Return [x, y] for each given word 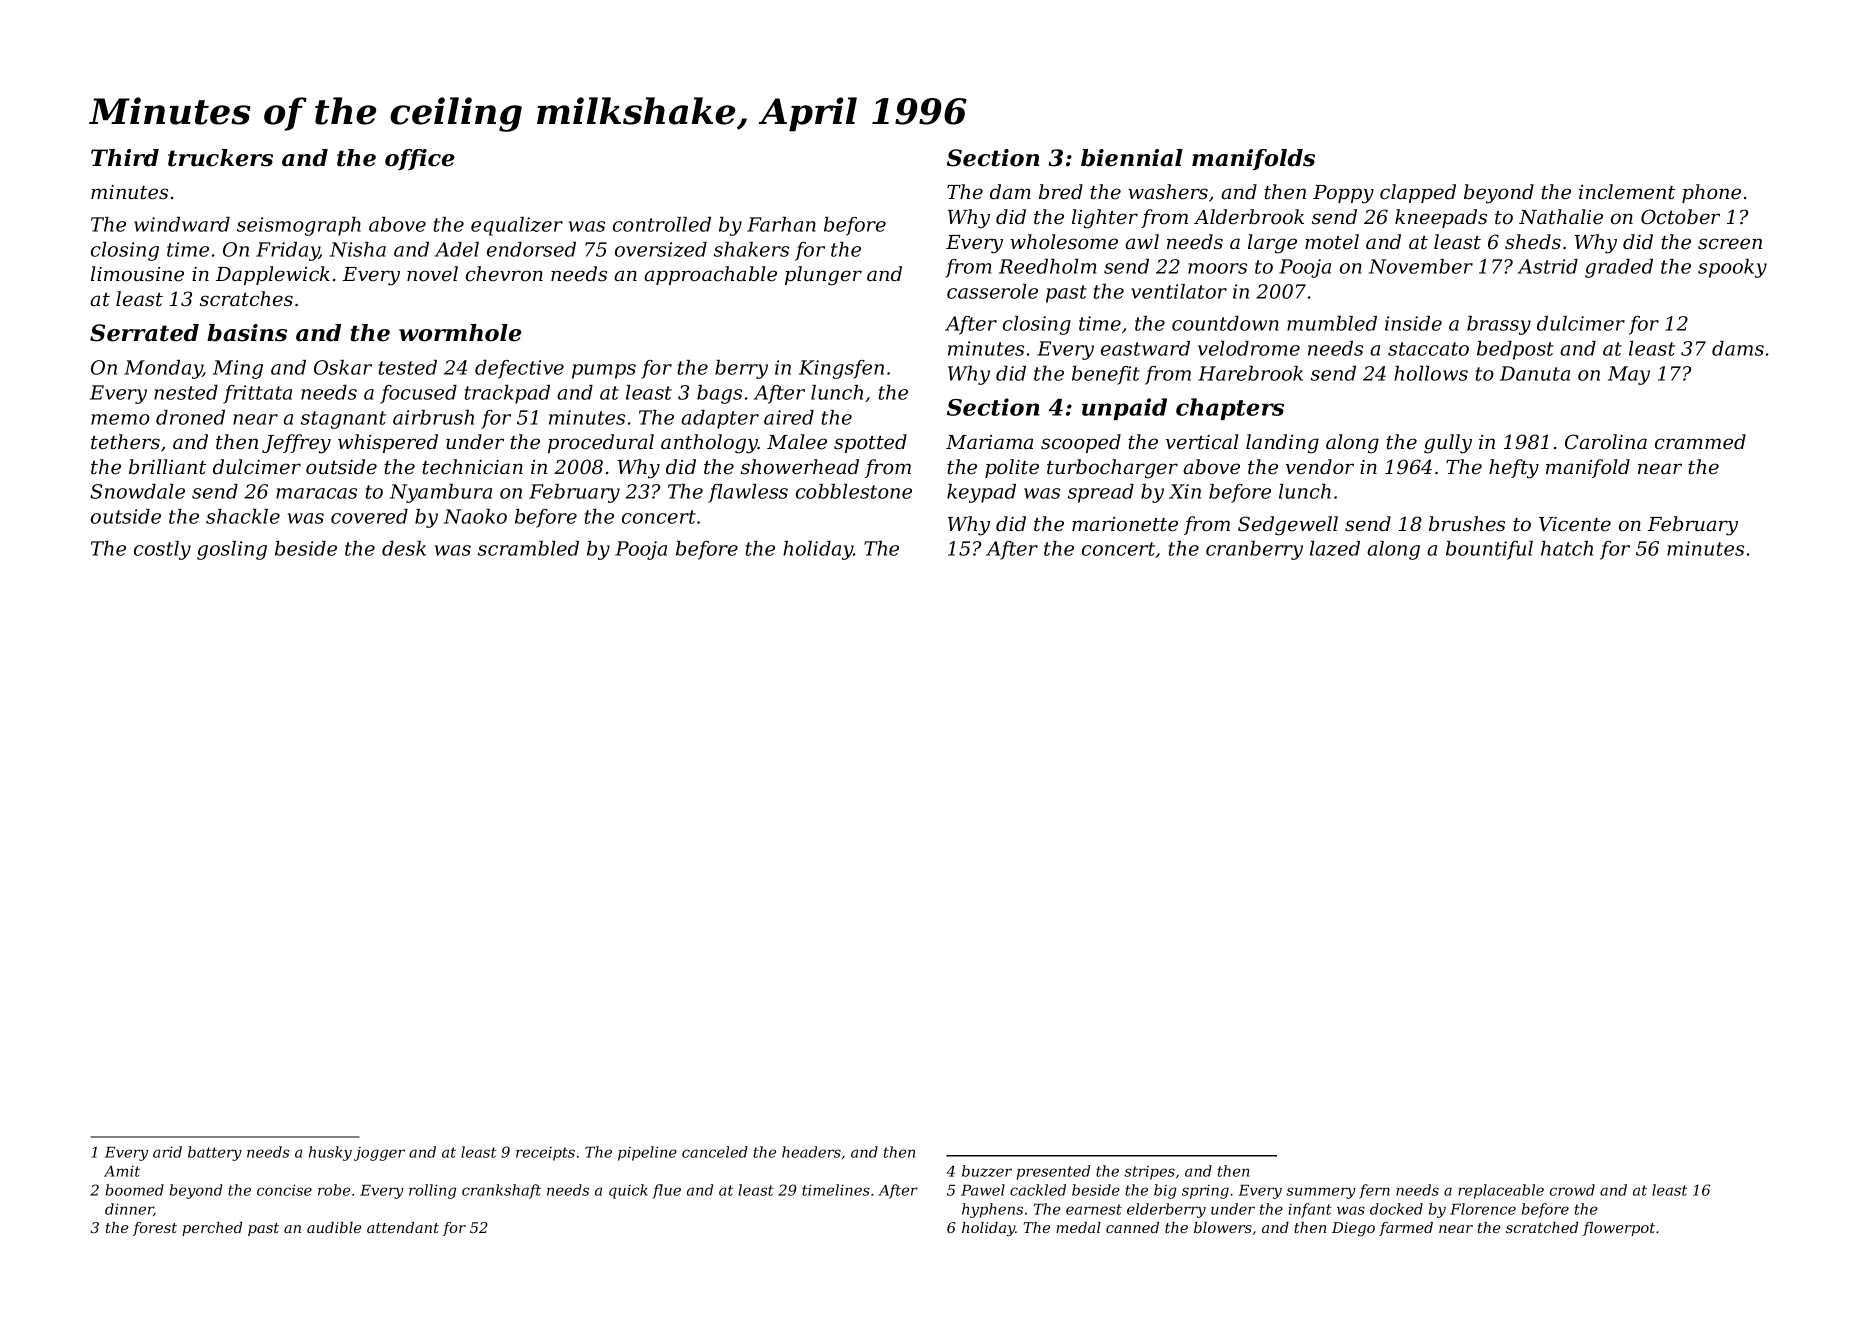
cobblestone [854, 491]
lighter [1105, 219]
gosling [232, 550]
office [420, 159]
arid [167, 1152]
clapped [1418, 193]
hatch [1567, 548]
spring [1205, 1192]
